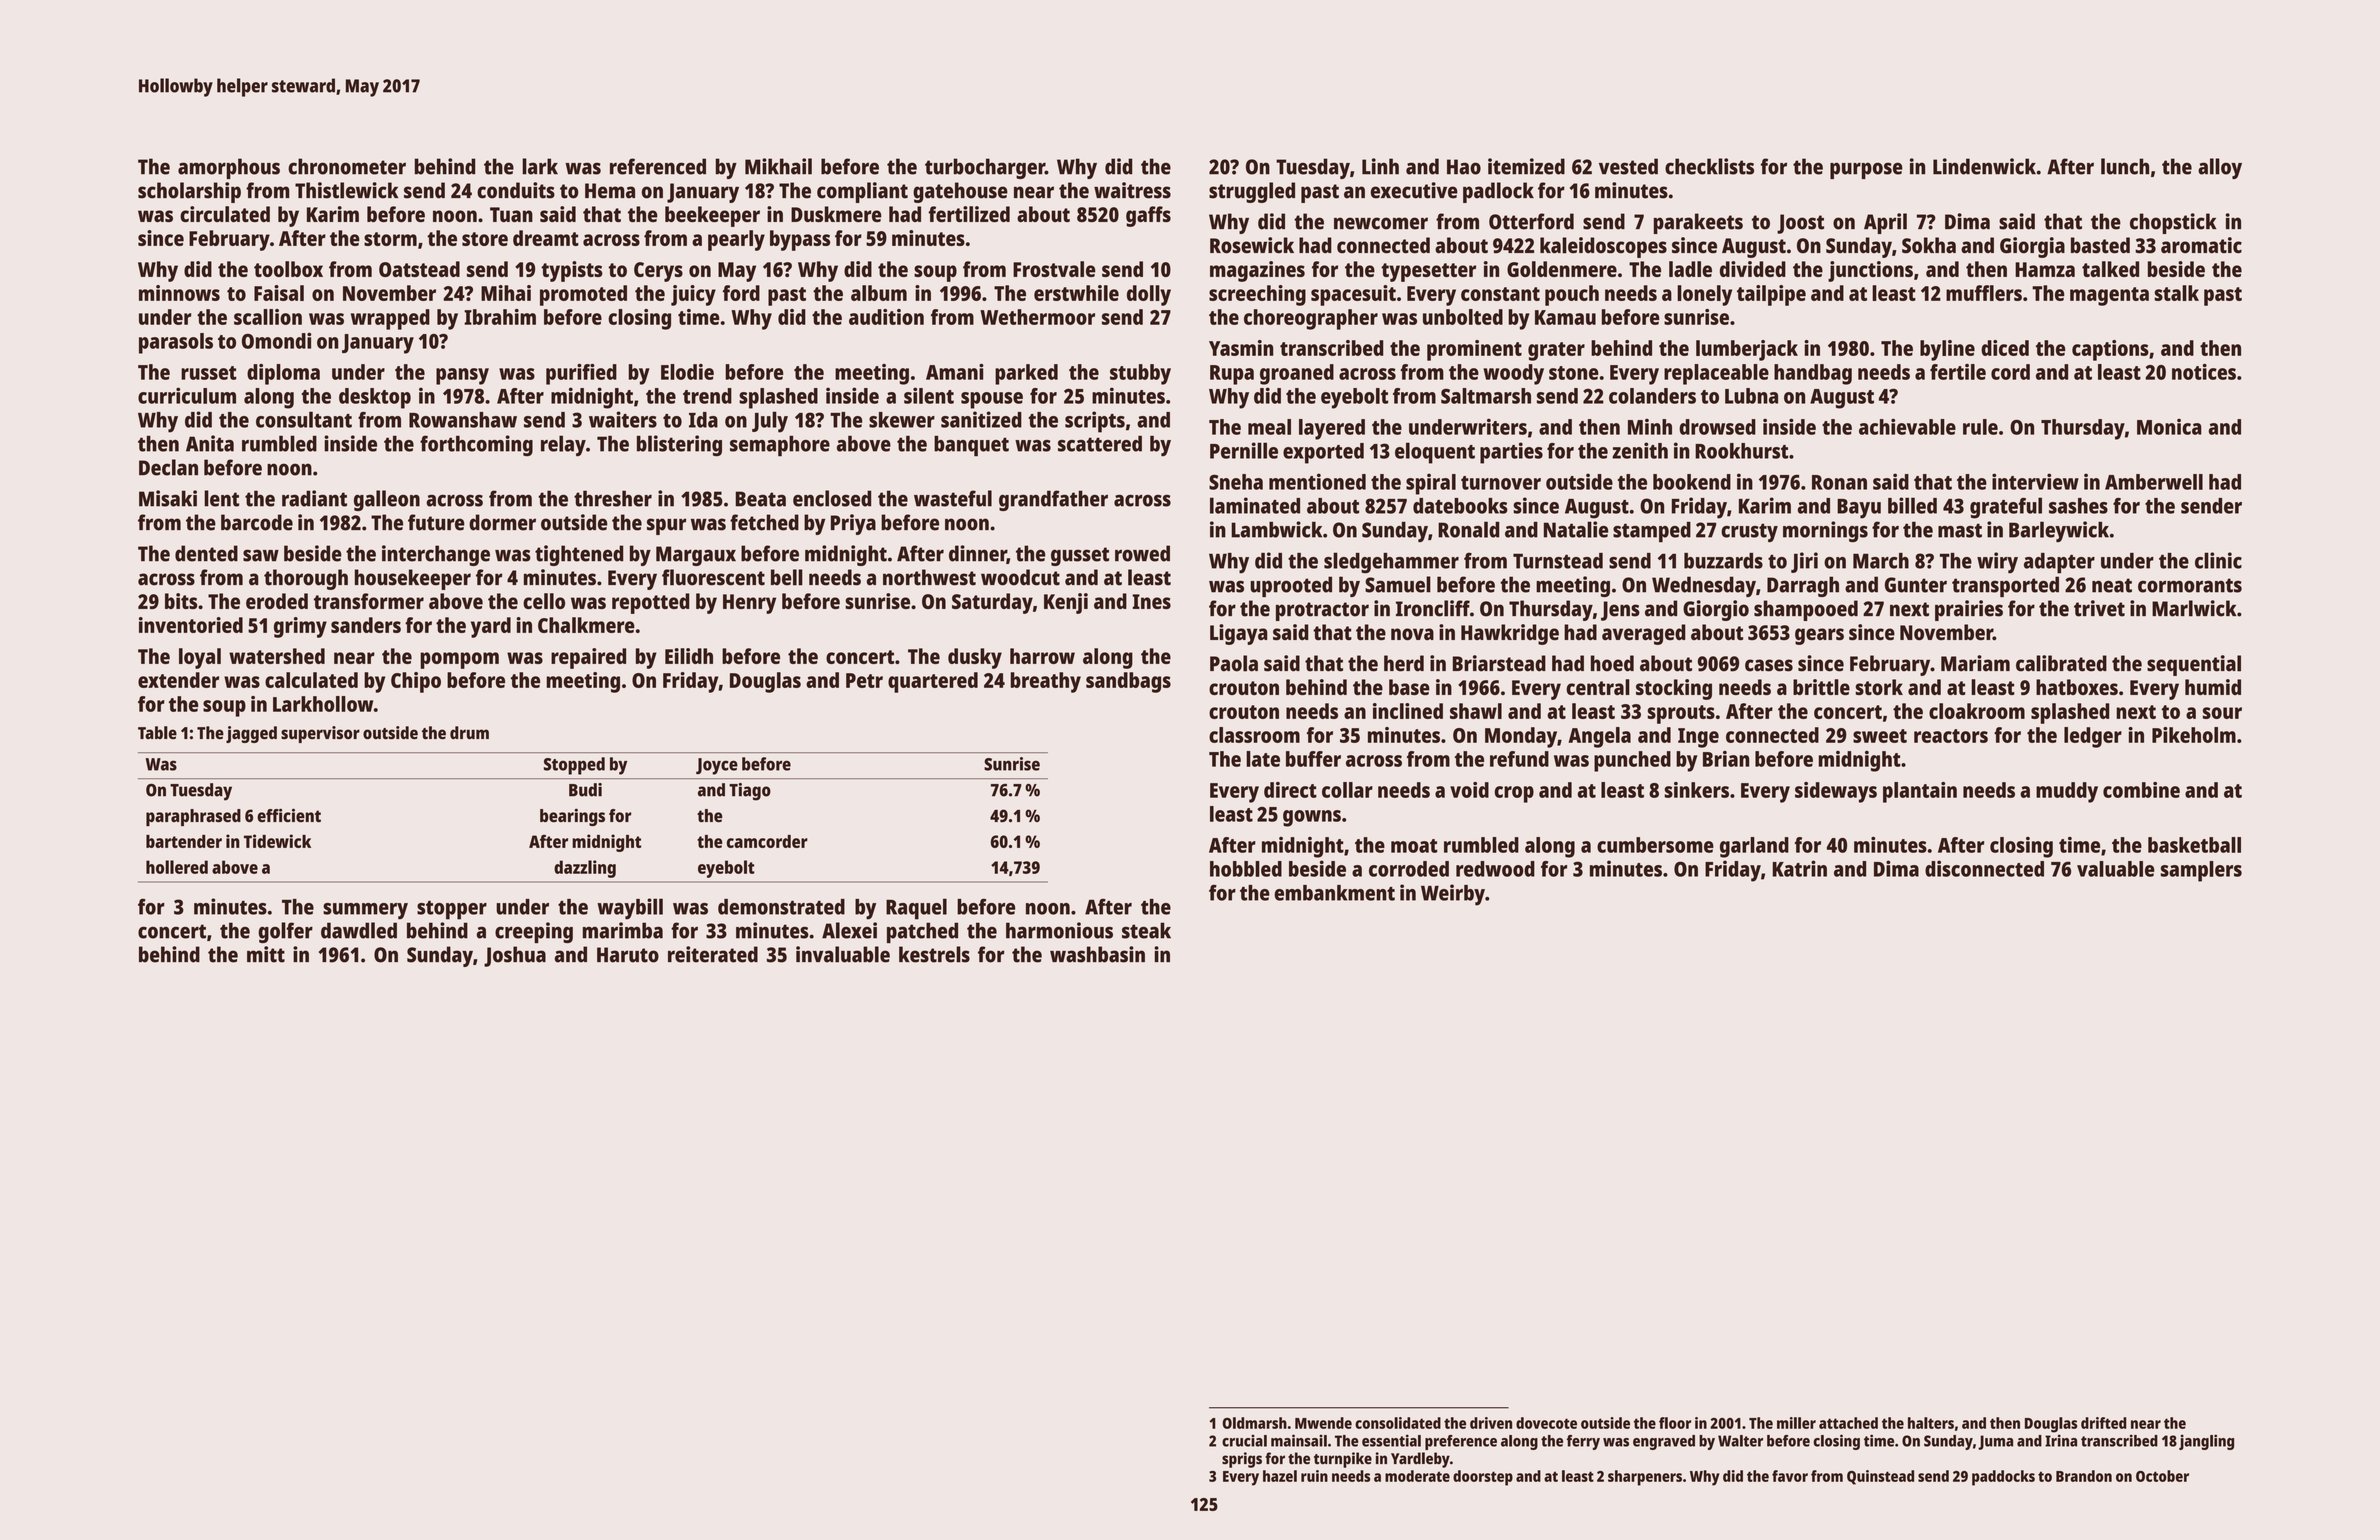 This screenshot has width=2380, height=1540. What do you see at coordinates (515, 956) in the screenshot?
I see `Joshua` at bounding box center [515, 956].
